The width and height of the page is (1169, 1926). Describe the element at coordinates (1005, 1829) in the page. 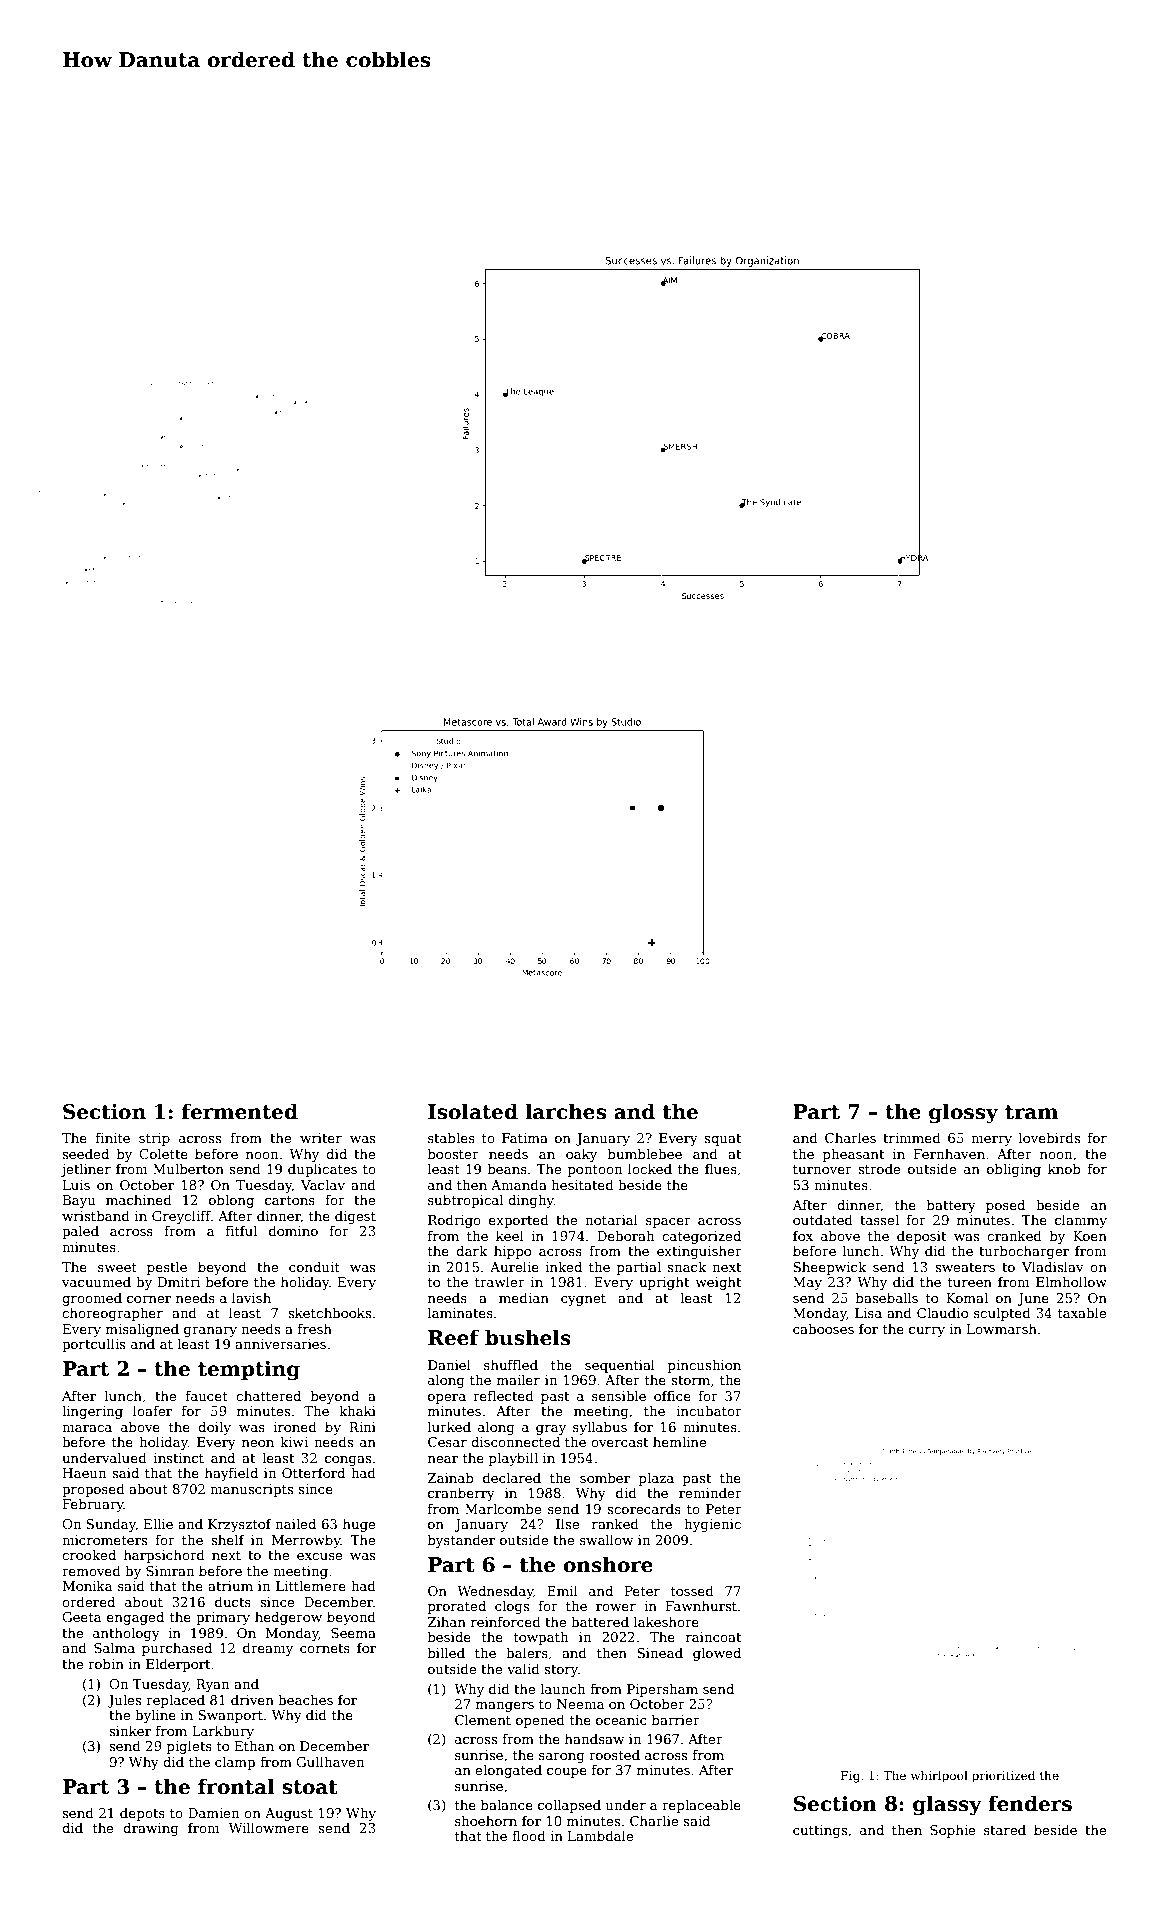

I see `stared` at that location.
